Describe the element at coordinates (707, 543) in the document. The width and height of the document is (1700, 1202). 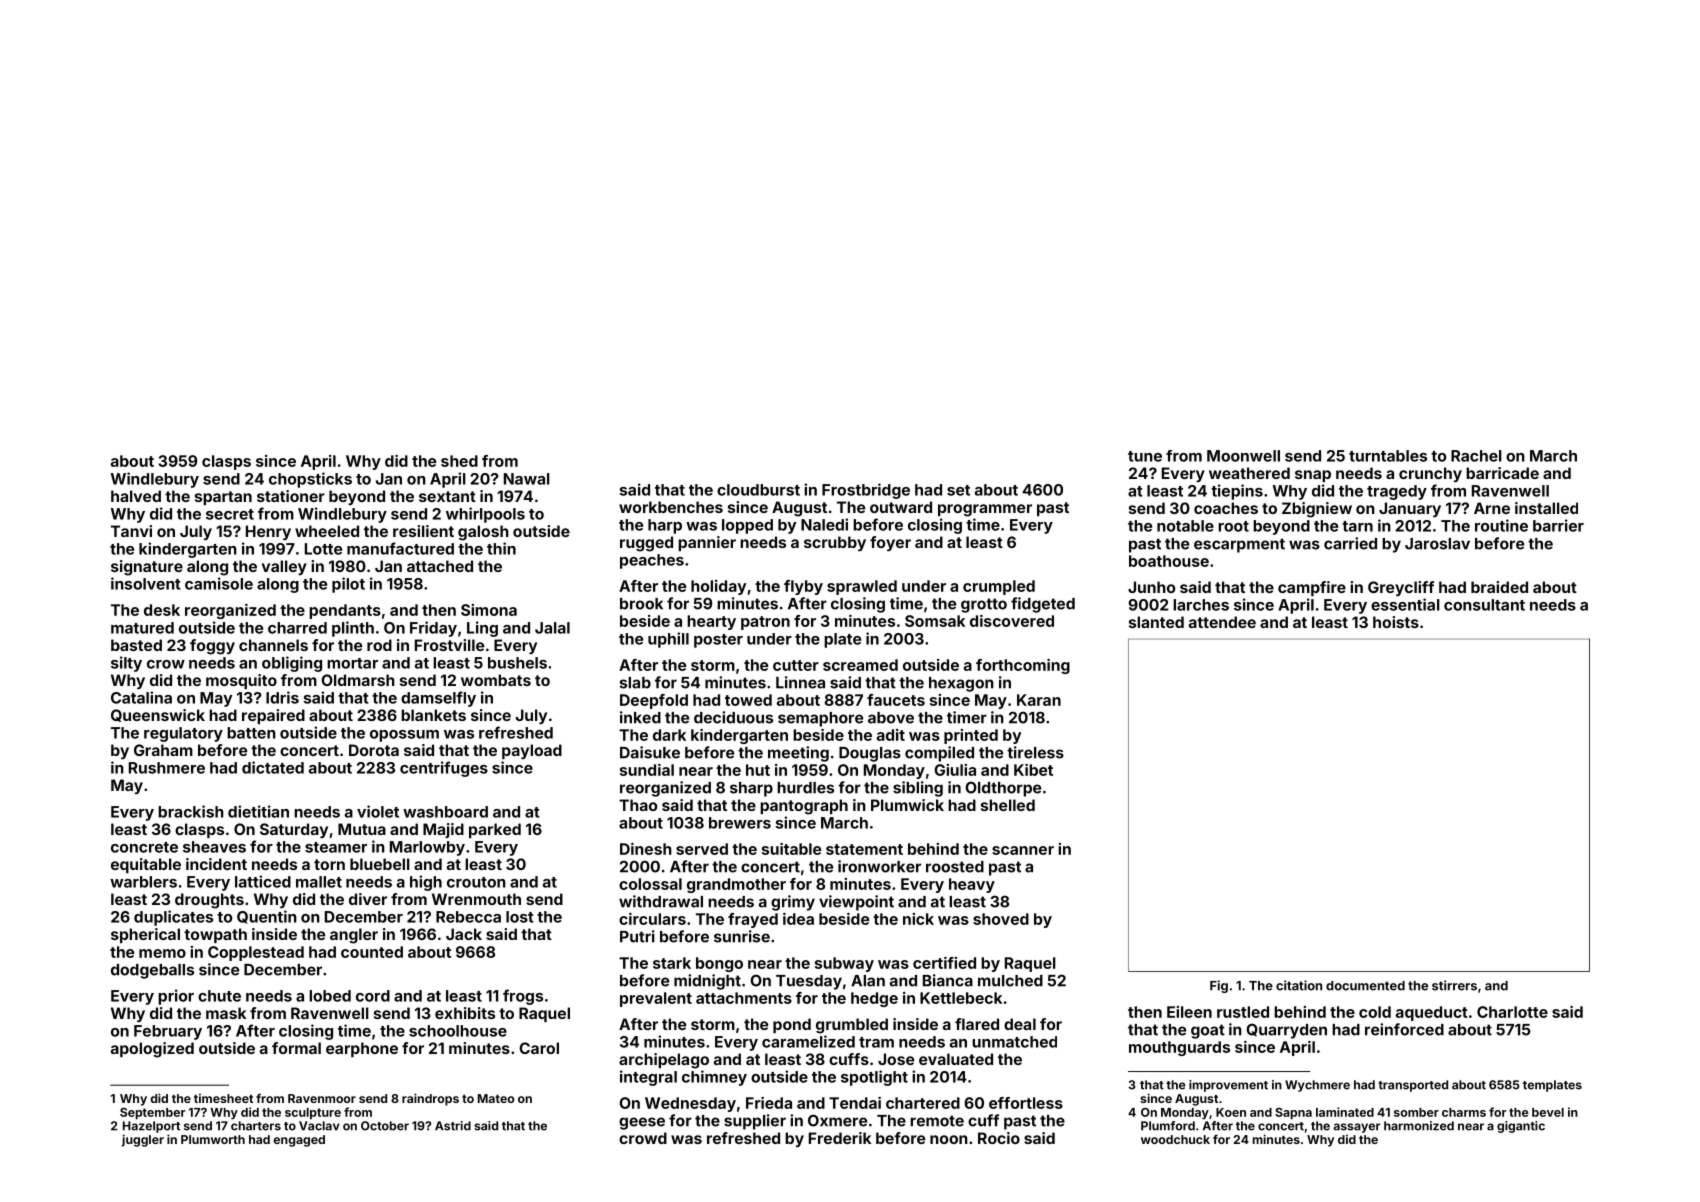
I see `pannier` at that location.
